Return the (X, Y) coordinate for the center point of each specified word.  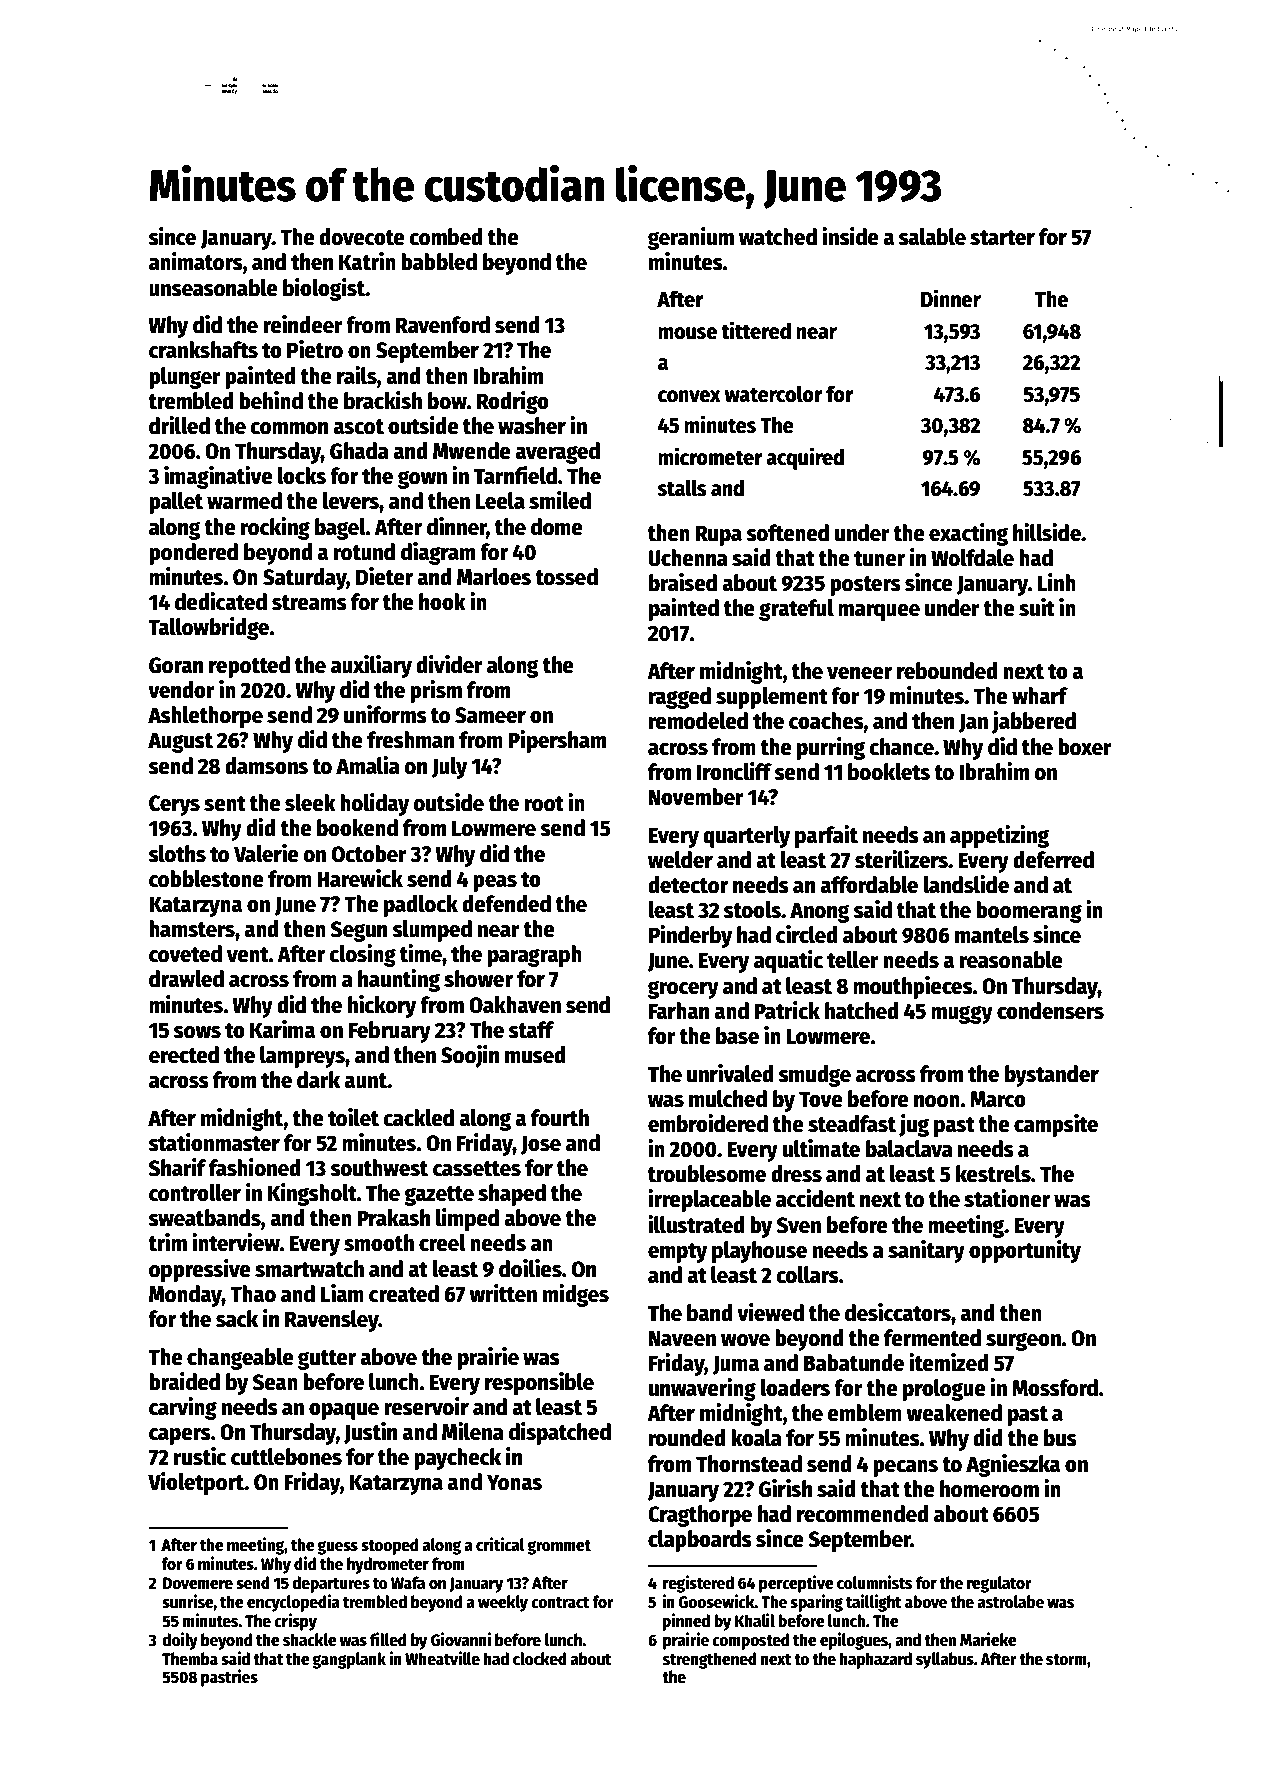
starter (1002, 238)
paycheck (457, 1459)
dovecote (362, 237)
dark (318, 1080)
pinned (686, 1622)
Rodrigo (513, 402)
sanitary (926, 1251)
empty (678, 1253)
